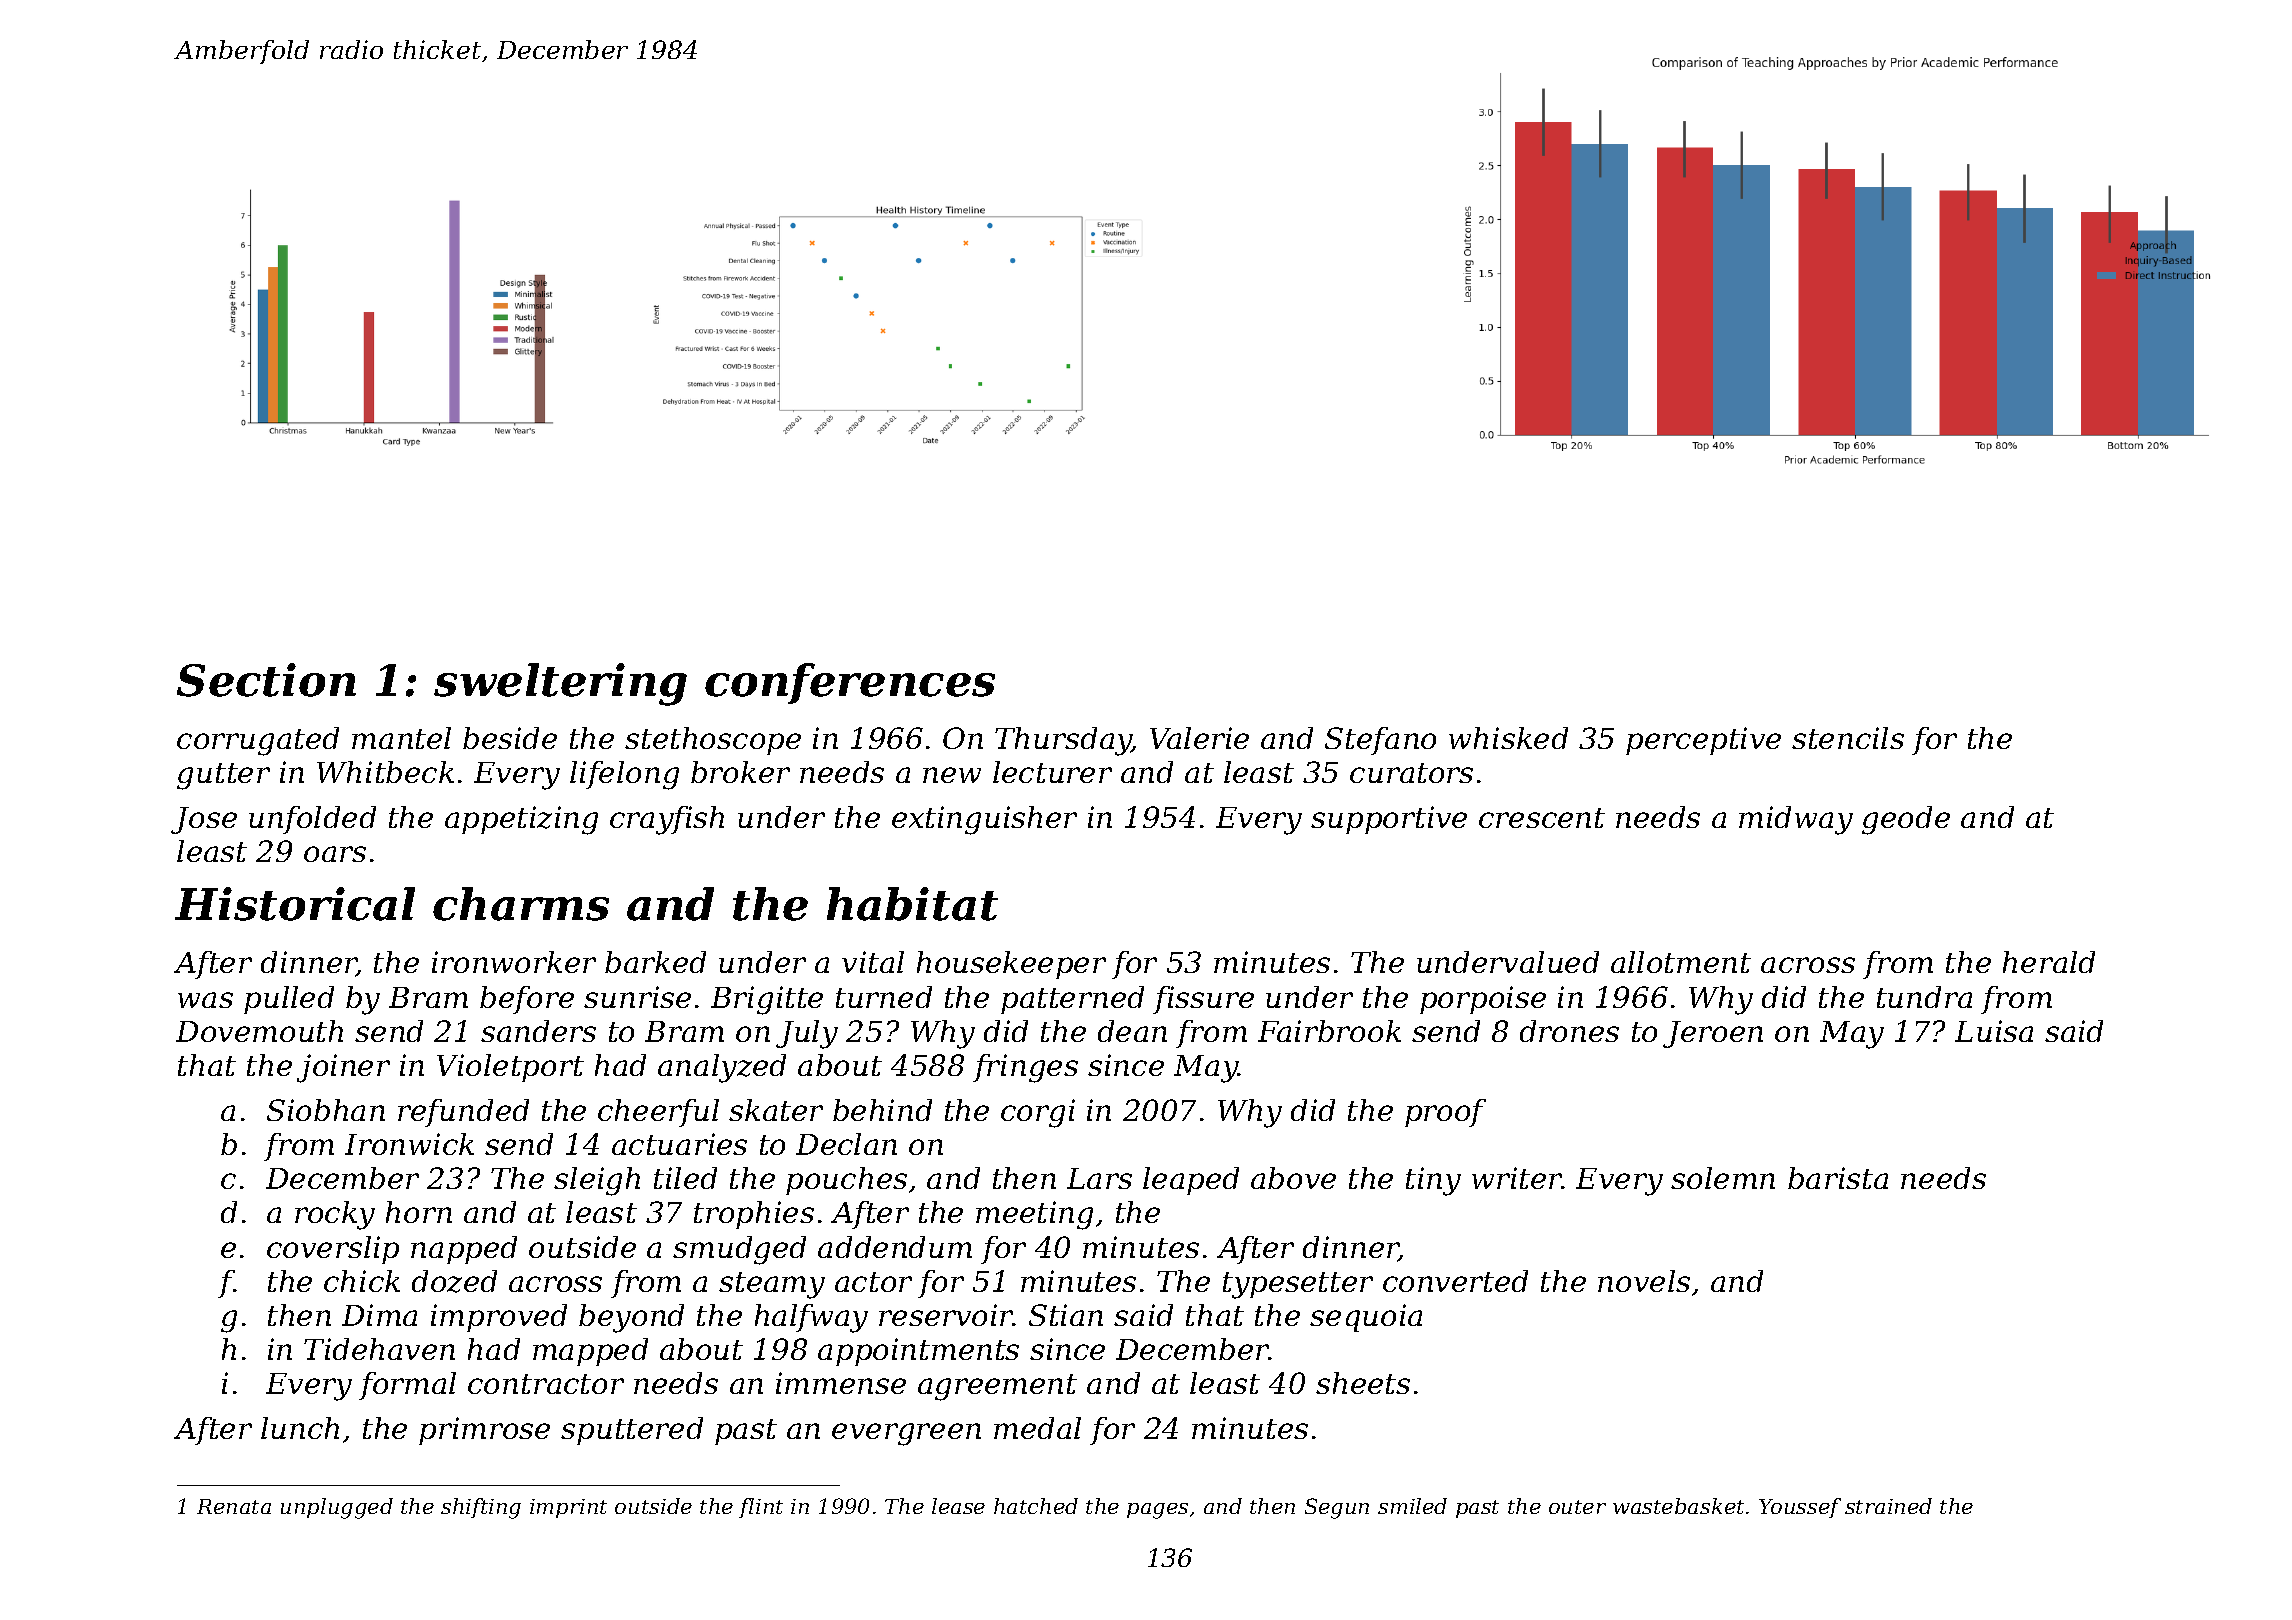  What do you see at coordinates (761, 1508) in the screenshot?
I see `flint` at bounding box center [761, 1508].
